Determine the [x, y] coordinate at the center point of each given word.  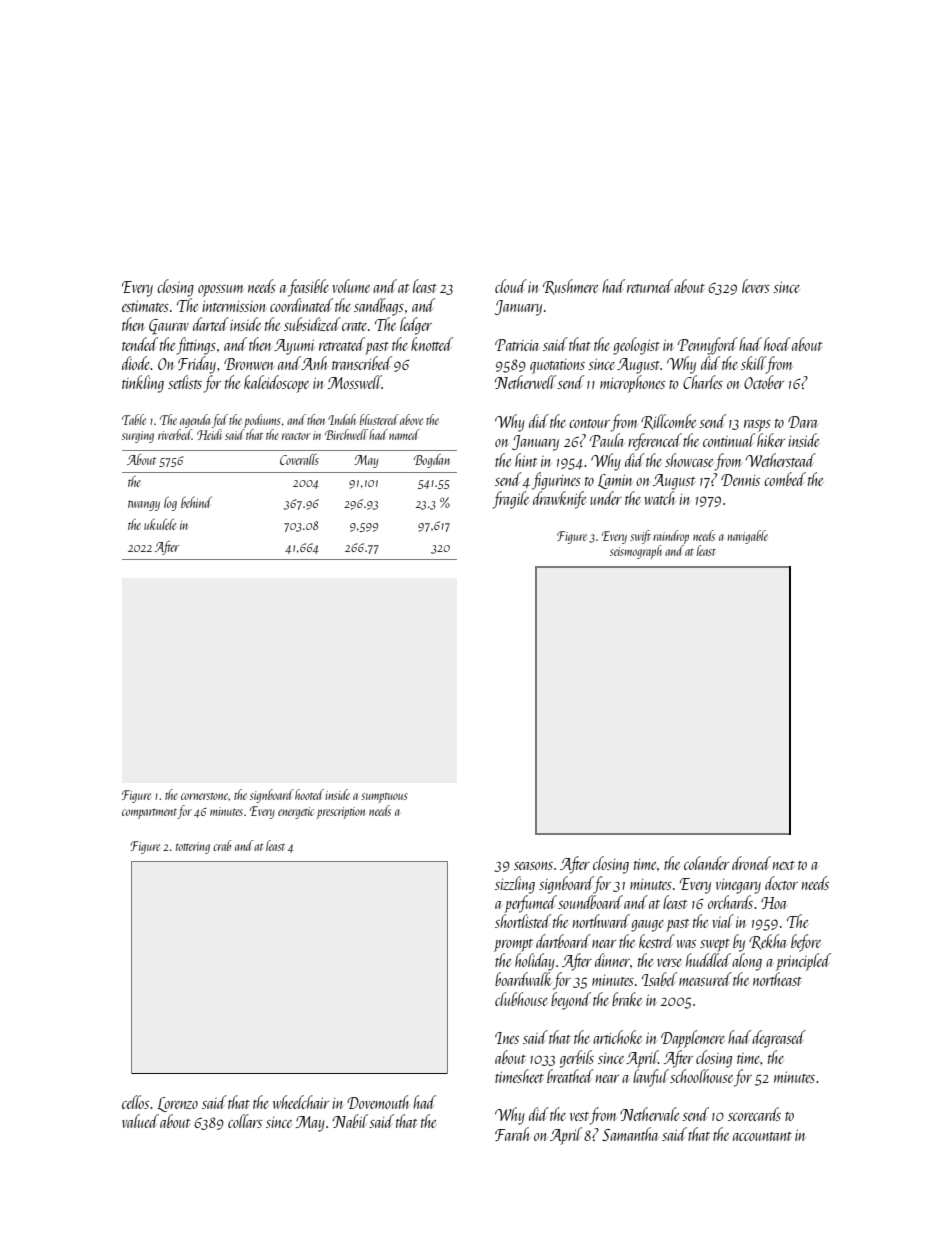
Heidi [209, 434]
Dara [803, 422]
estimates [145, 306]
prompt [513, 945]
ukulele [160, 524]
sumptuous [384, 798]
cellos [135, 1102]
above [411, 419]
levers [756, 286]
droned [751, 863]
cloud [511, 286]
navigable [747, 537]
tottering [193, 848]
